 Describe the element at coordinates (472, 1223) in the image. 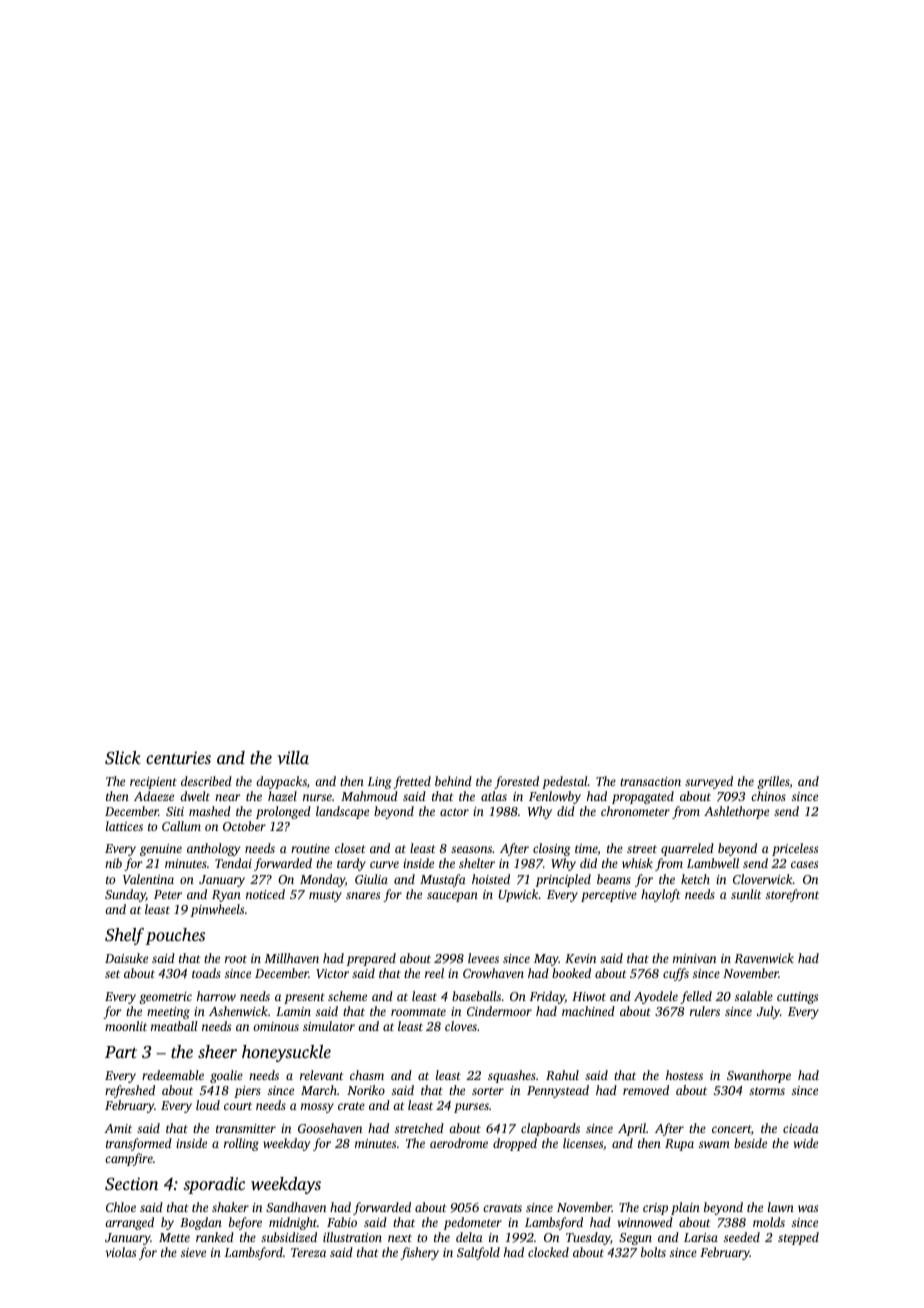

I see `pedometer` at that location.
